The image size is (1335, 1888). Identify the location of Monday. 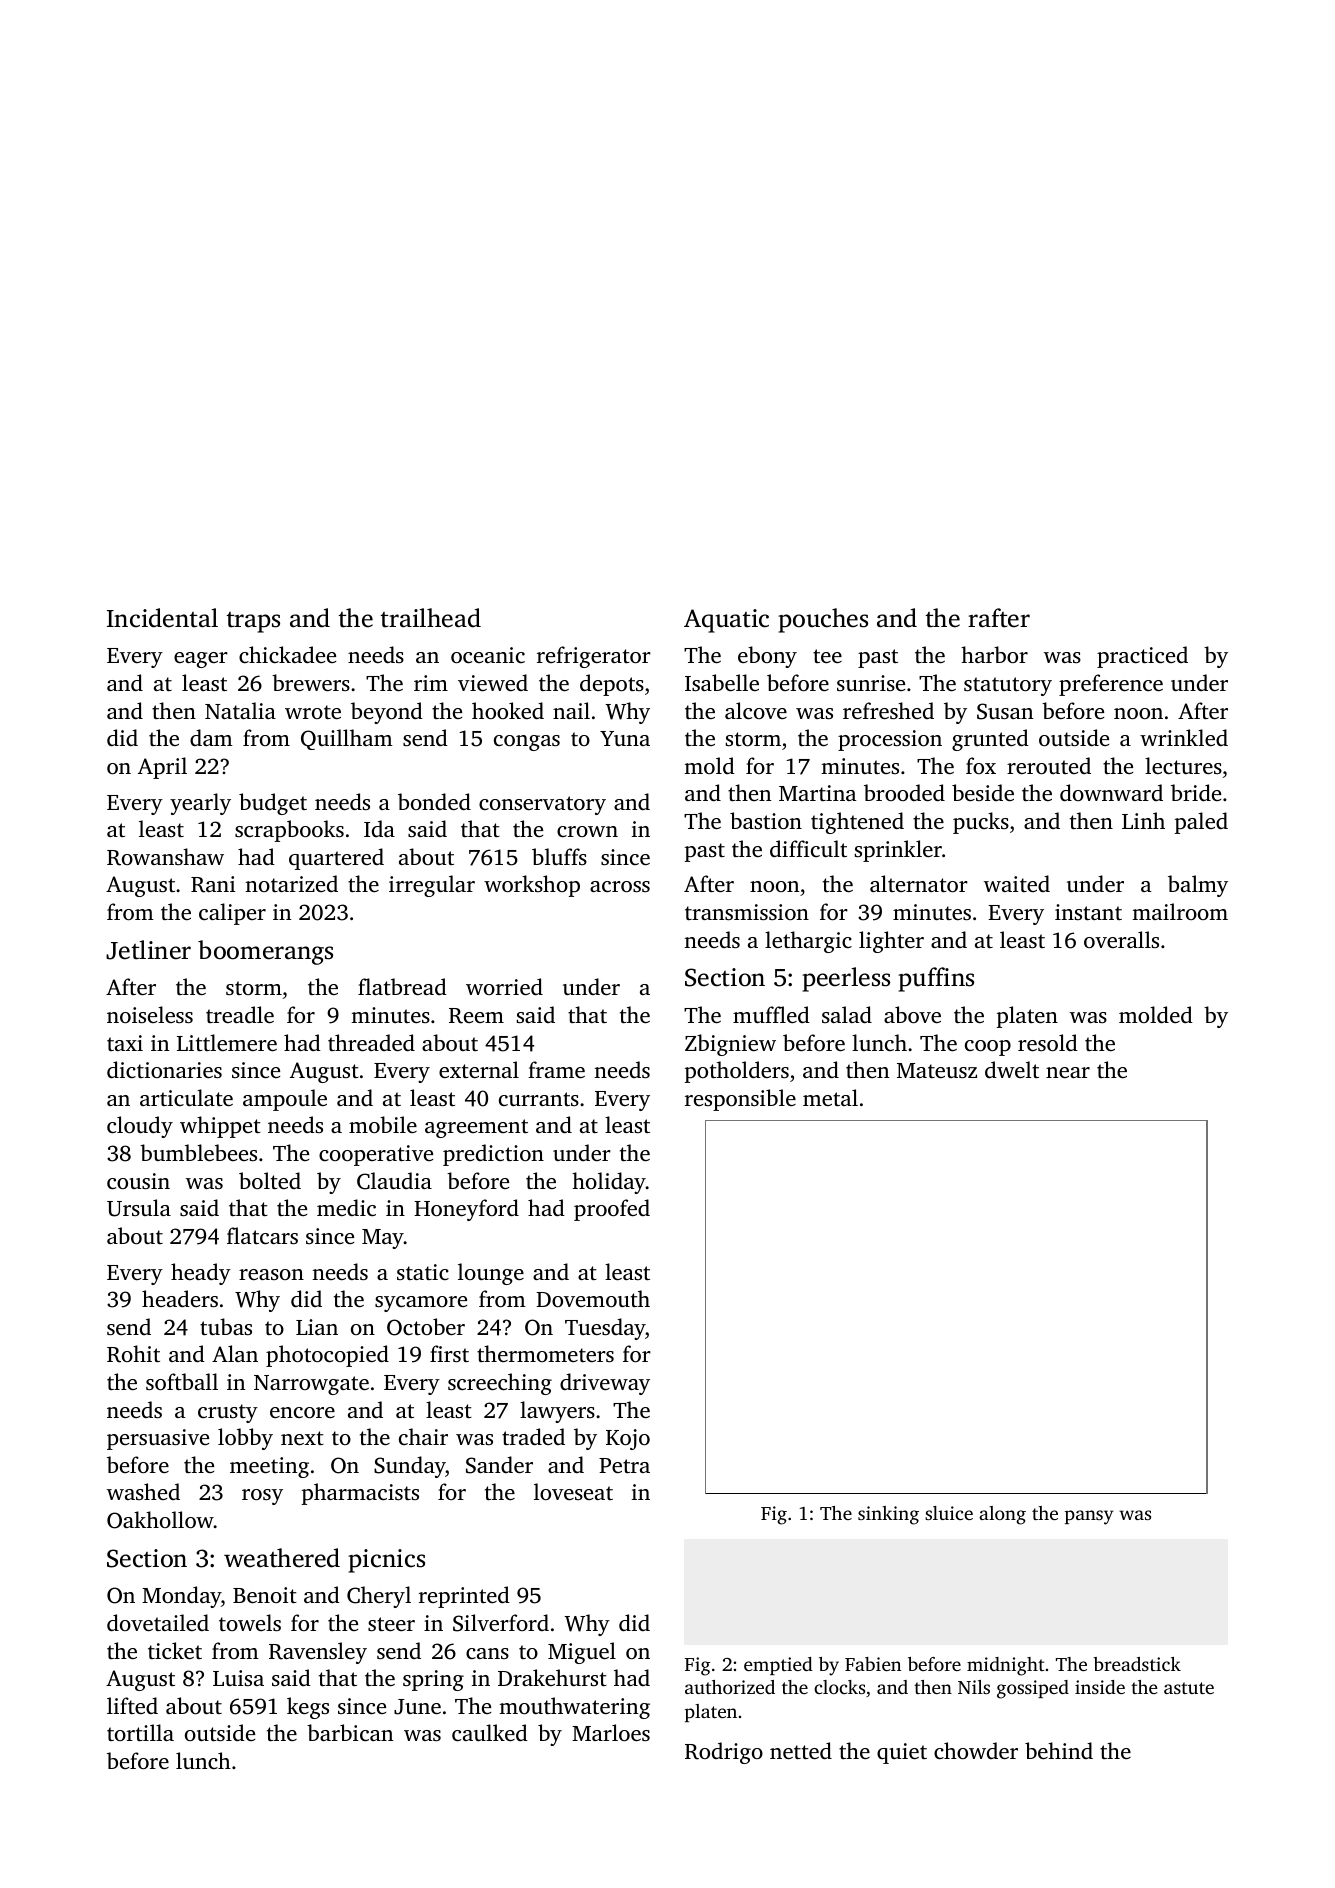
(181, 1597).
